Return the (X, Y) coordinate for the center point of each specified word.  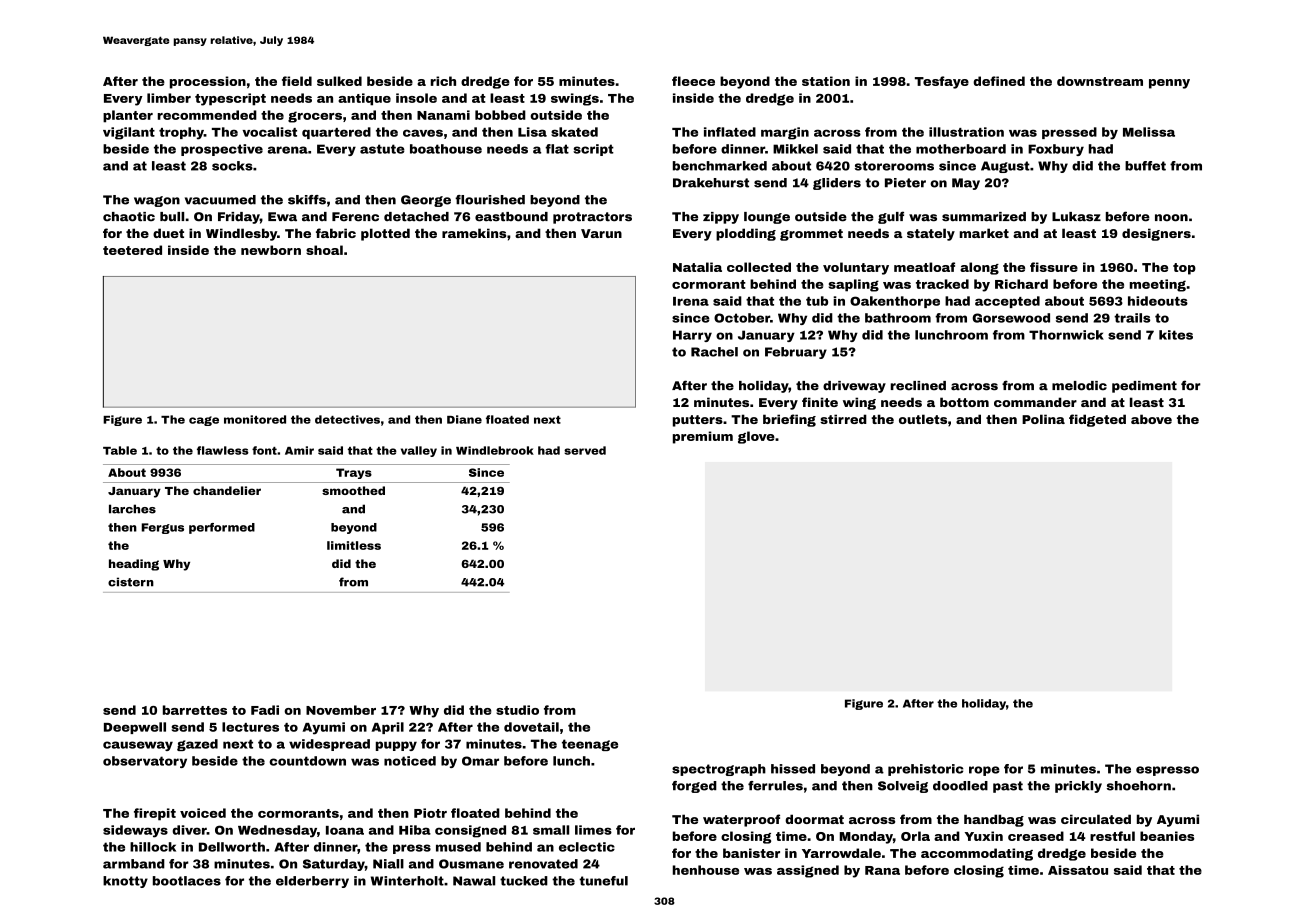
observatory (145, 762)
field (297, 81)
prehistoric (925, 770)
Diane (464, 419)
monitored (255, 419)
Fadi (265, 710)
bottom (964, 402)
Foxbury (1056, 150)
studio (517, 710)
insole (416, 98)
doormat (814, 819)
